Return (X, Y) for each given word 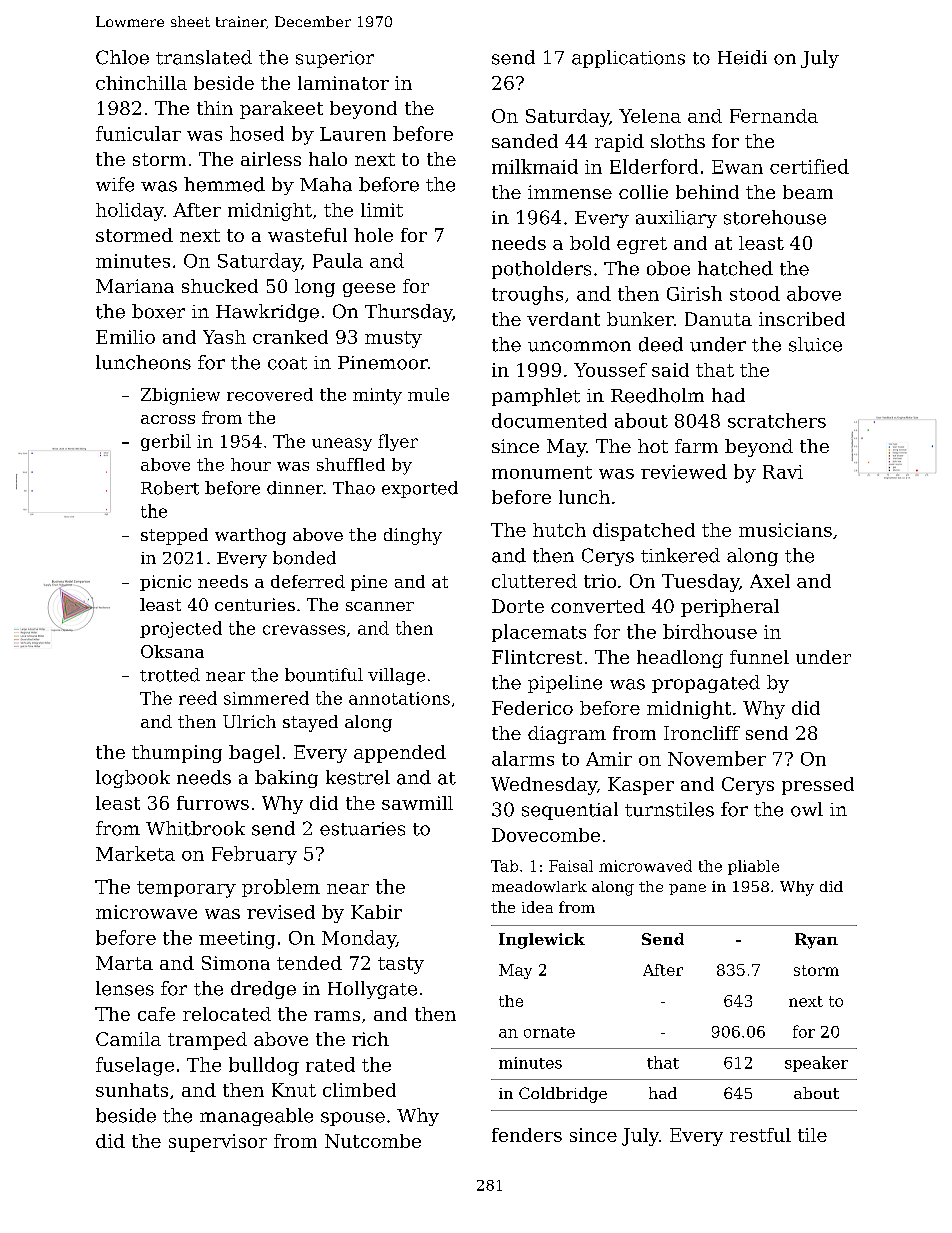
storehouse (775, 217)
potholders (541, 270)
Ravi (783, 472)
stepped (174, 536)
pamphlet (536, 397)
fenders (527, 1135)
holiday (130, 212)
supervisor (218, 1143)
